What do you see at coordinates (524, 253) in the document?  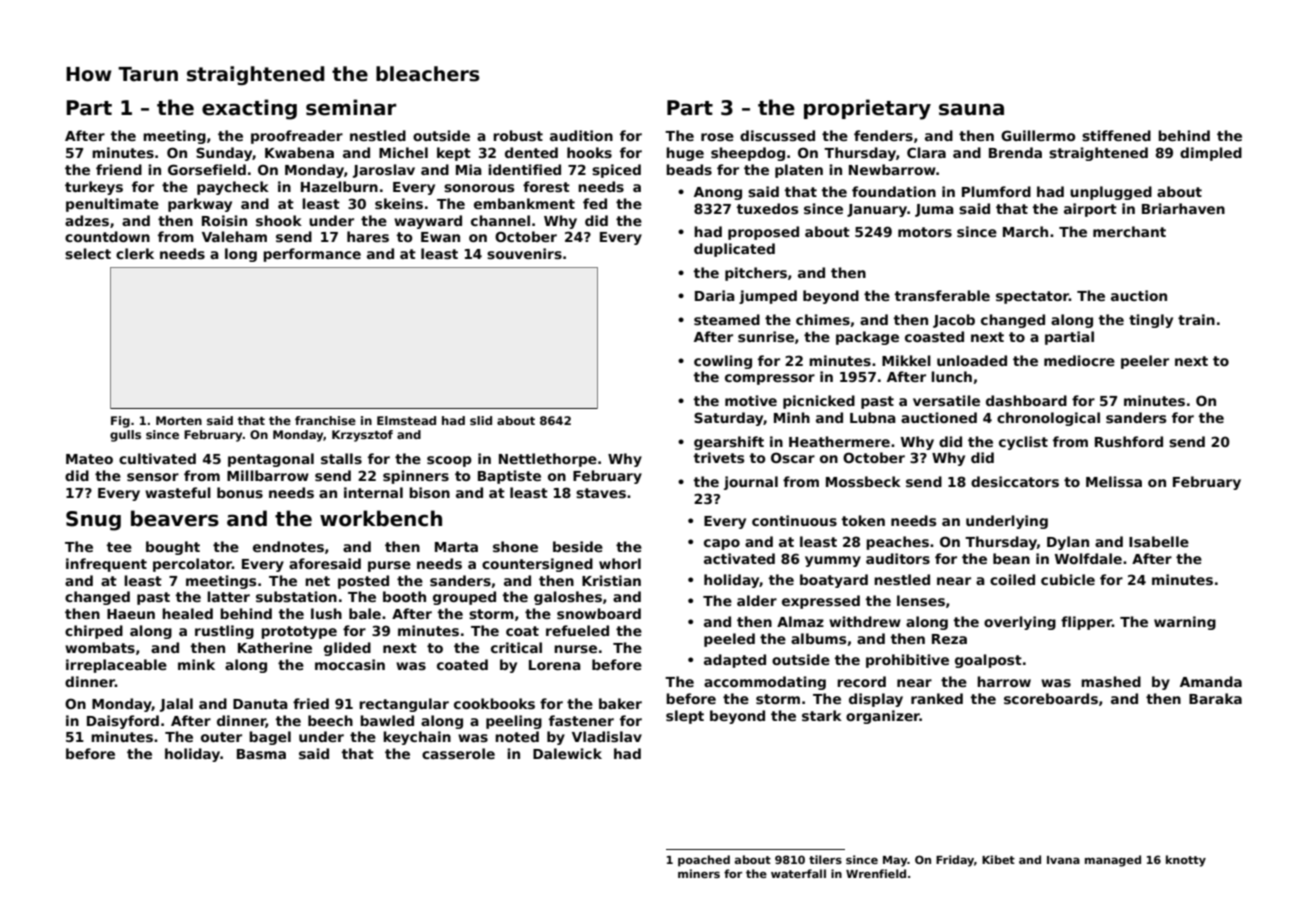 I see `souvenirs` at bounding box center [524, 253].
